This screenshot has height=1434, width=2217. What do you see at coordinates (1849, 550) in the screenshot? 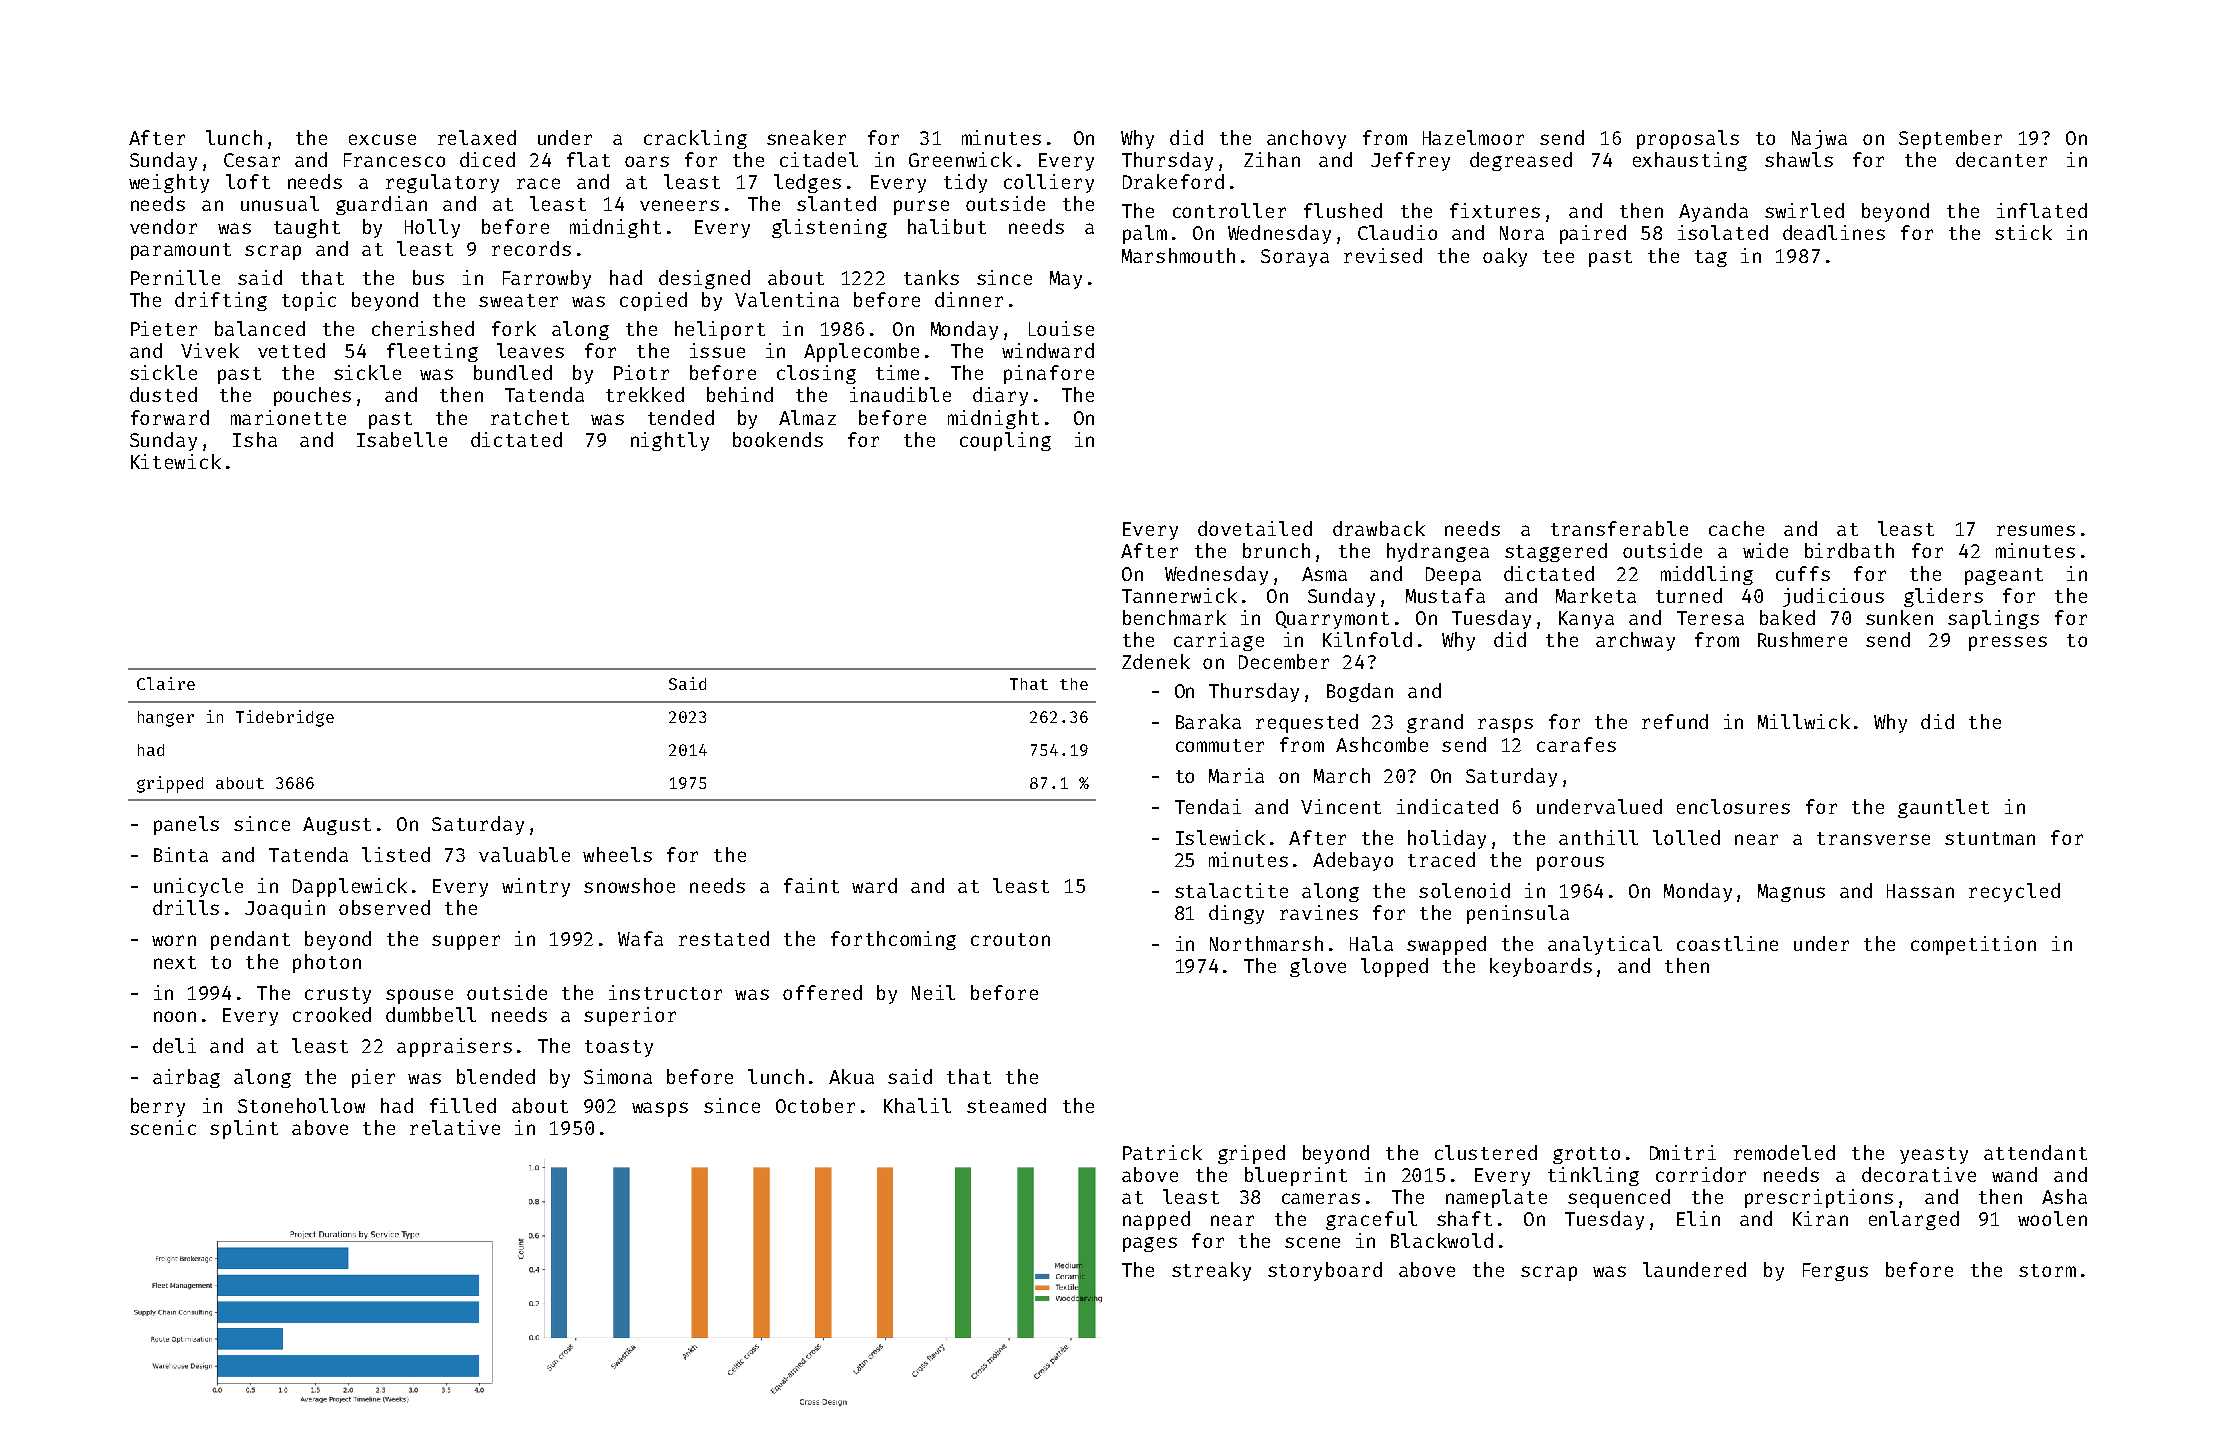
I see `birdbath` at bounding box center [1849, 550].
